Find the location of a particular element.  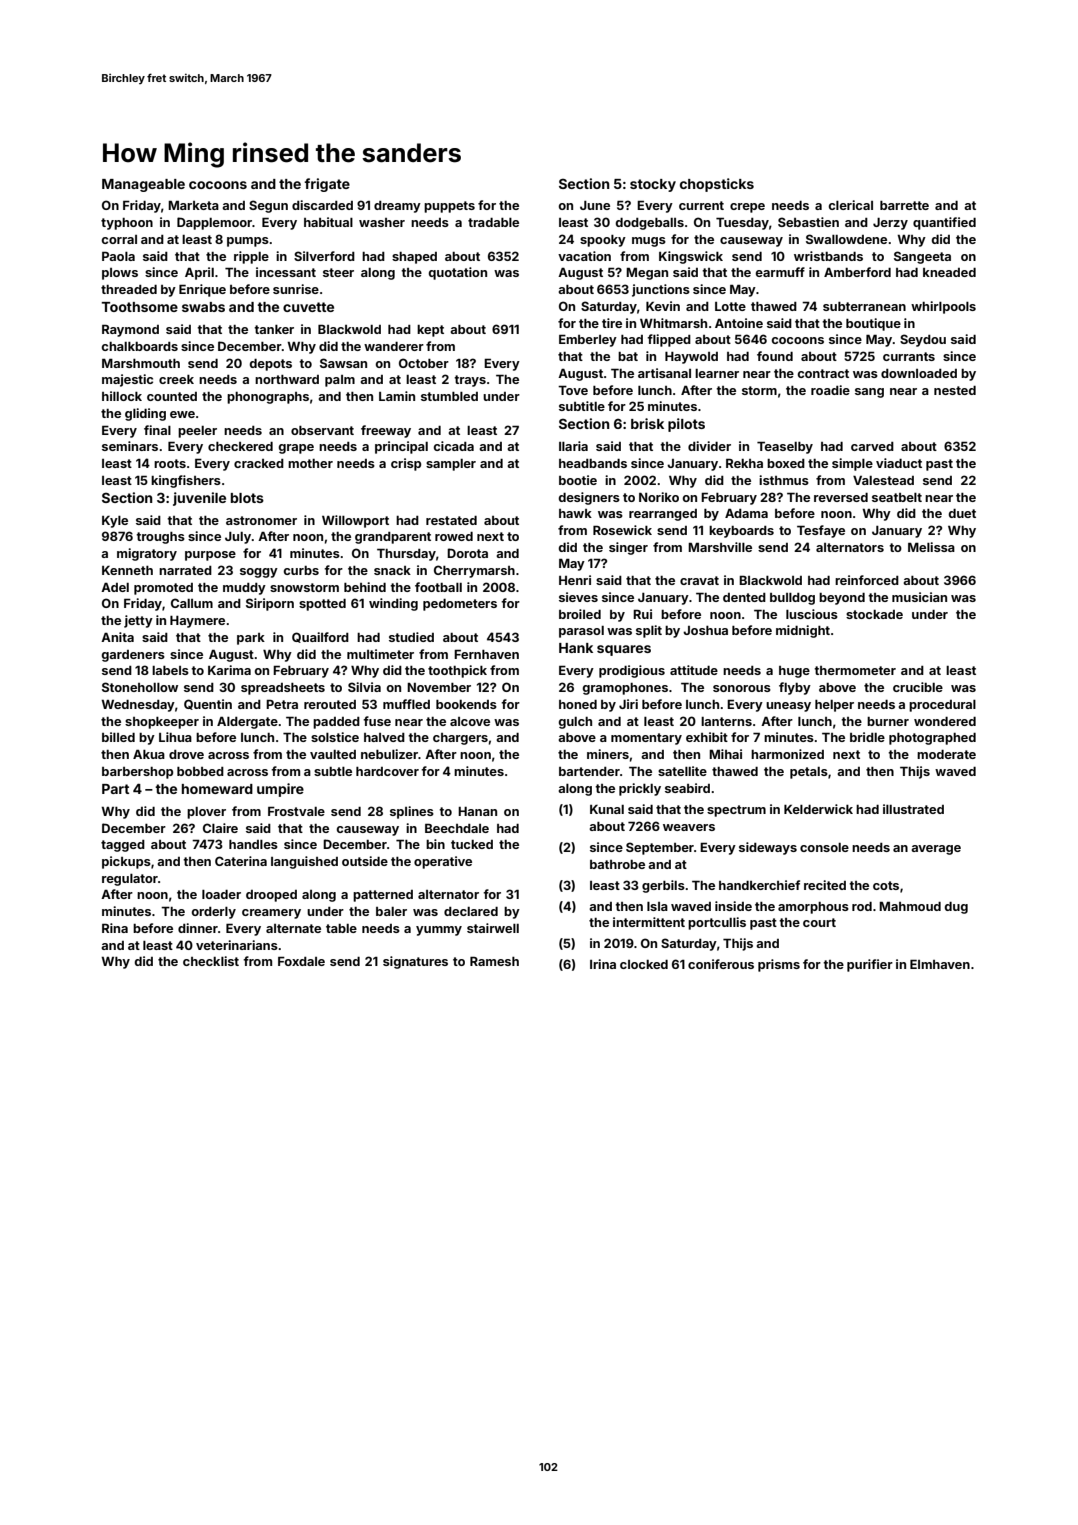

stocky is located at coordinates (653, 185).
